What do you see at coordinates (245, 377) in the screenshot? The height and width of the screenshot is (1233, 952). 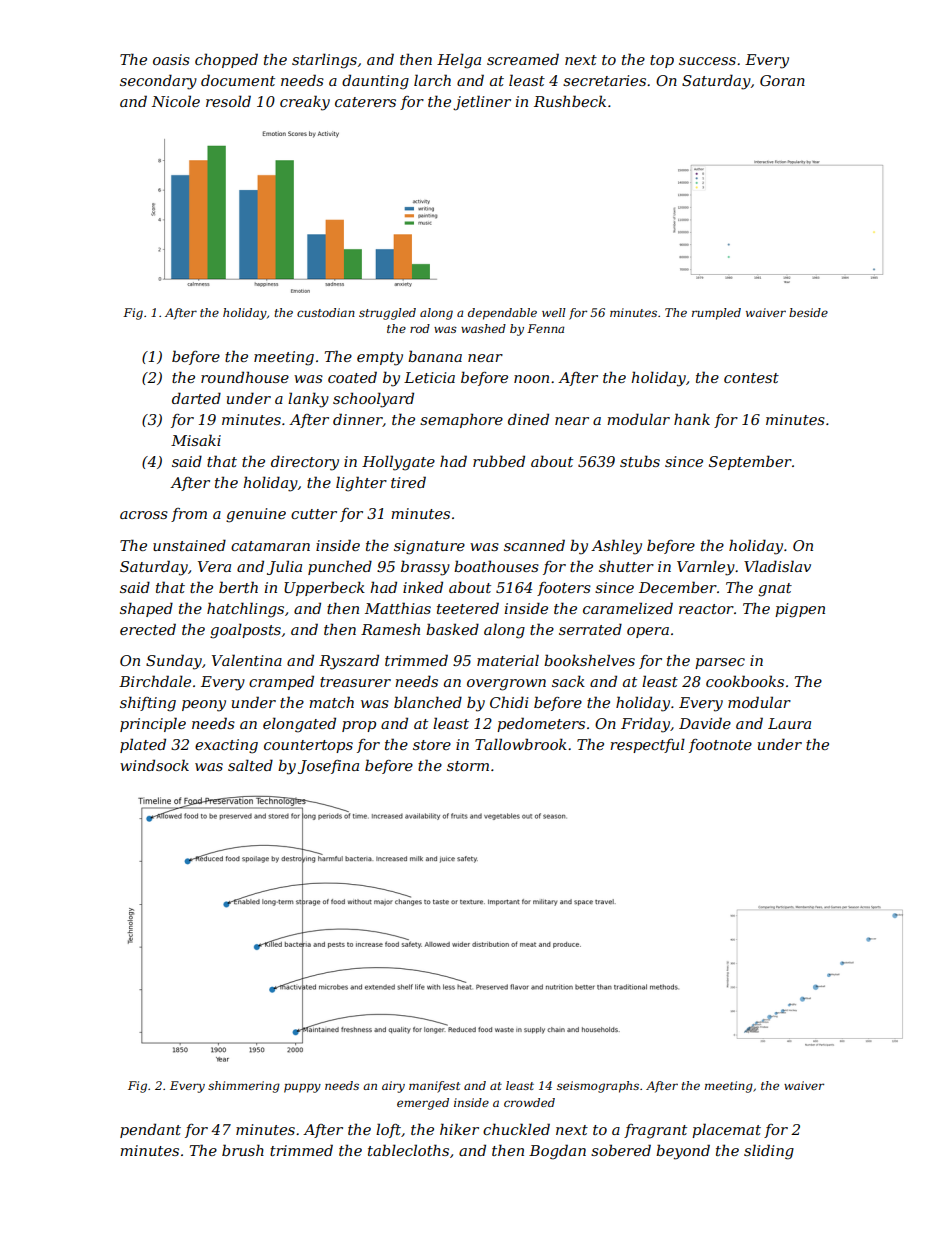 I see `roundhouse` at bounding box center [245, 377].
